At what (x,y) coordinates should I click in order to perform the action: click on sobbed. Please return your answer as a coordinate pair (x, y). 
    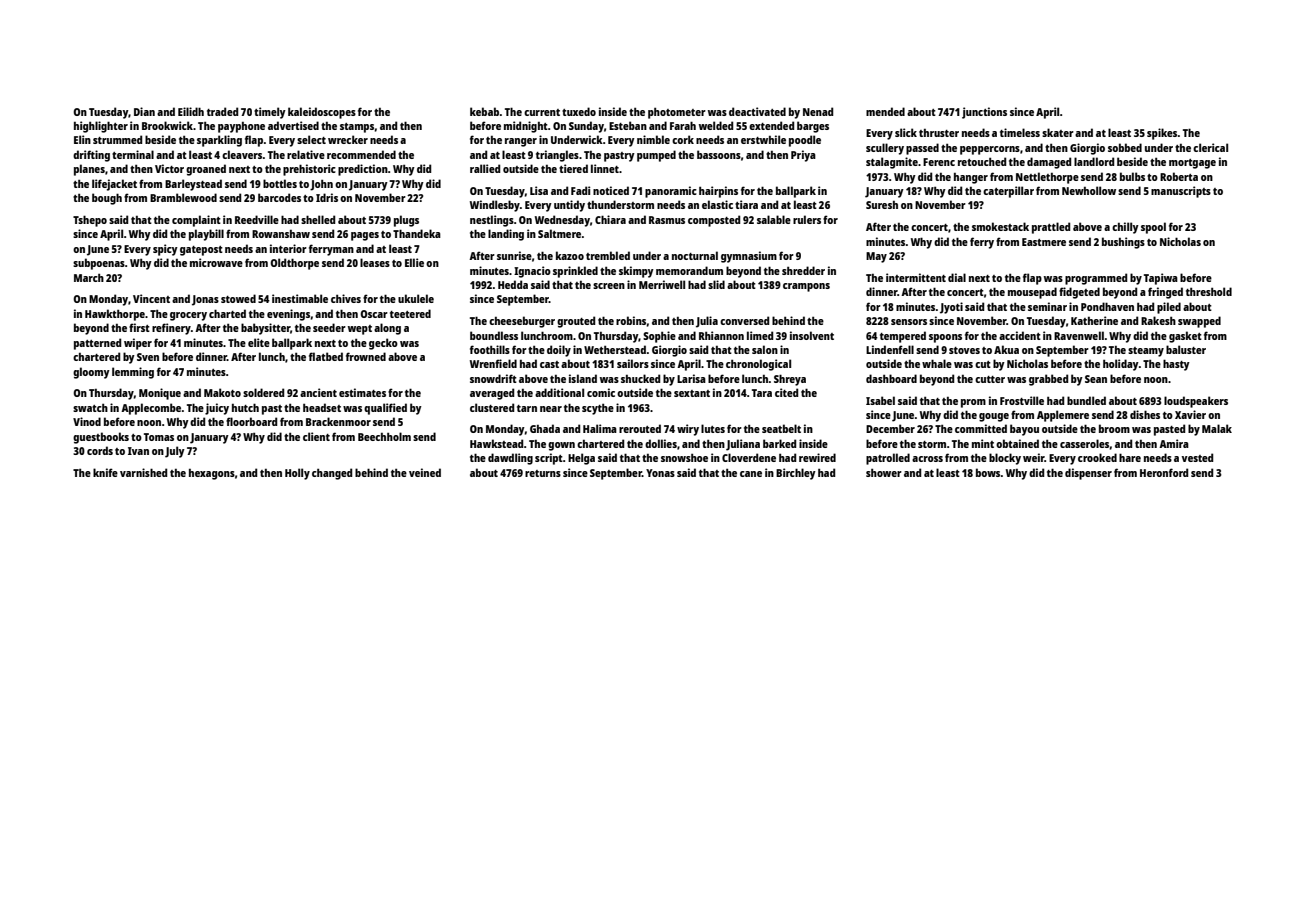
    Looking at the image, I should click on (1125, 147).
